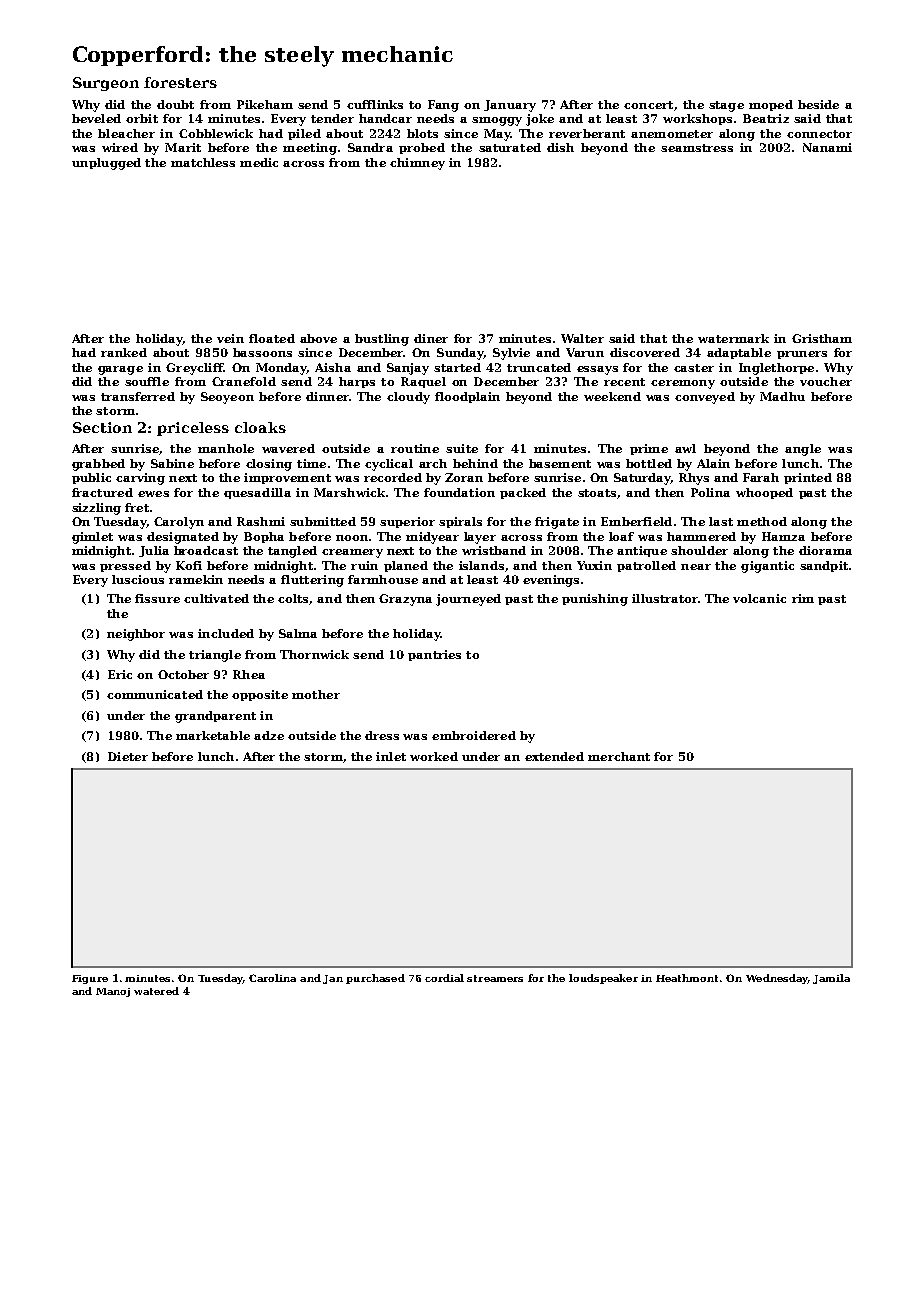 This screenshot has width=924, height=1308. What do you see at coordinates (818, 104) in the screenshot?
I see `beside` at bounding box center [818, 104].
